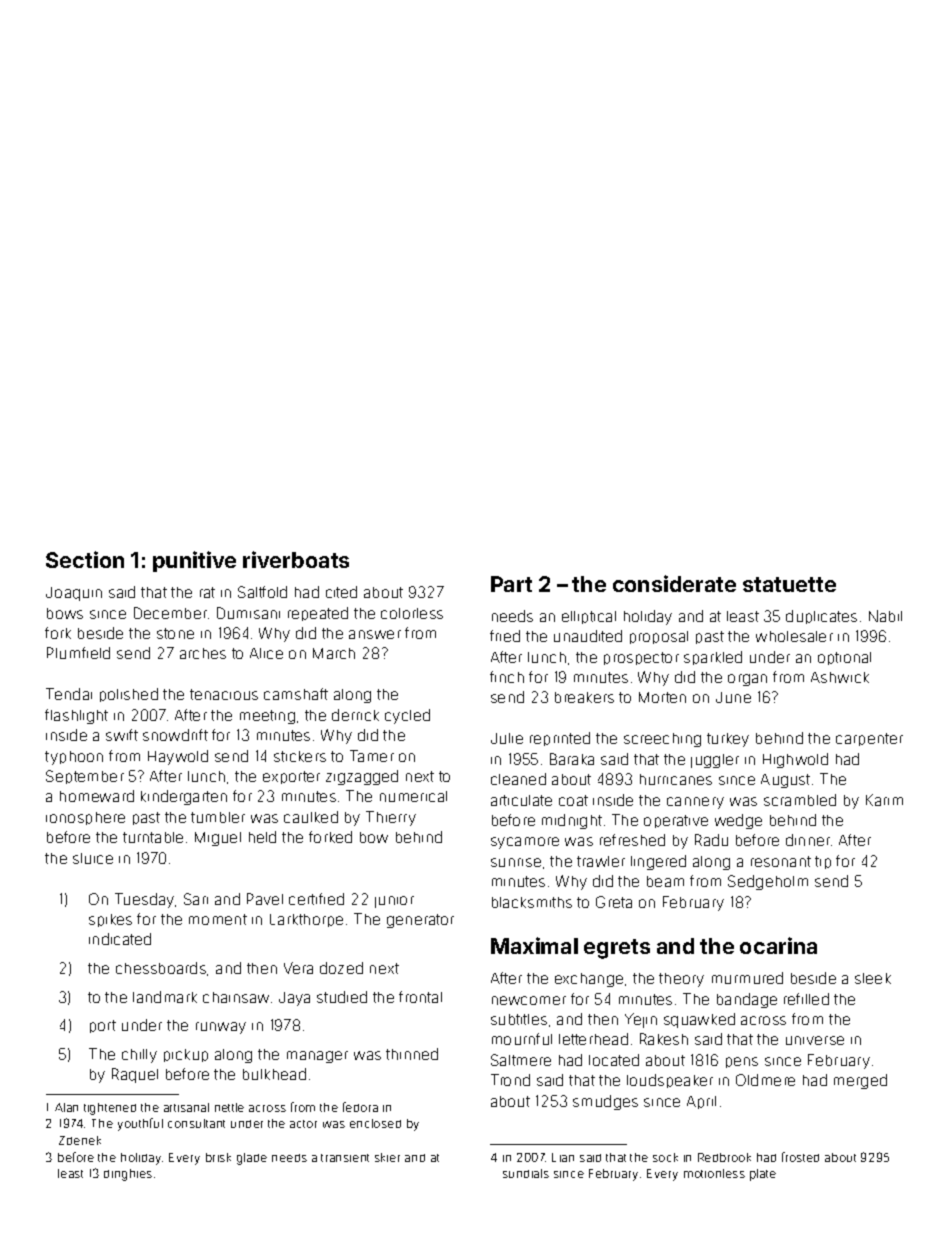  What do you see at coordinates (588, 636) in the page?
I see `unaudited` at bounding box center [588, 636].
